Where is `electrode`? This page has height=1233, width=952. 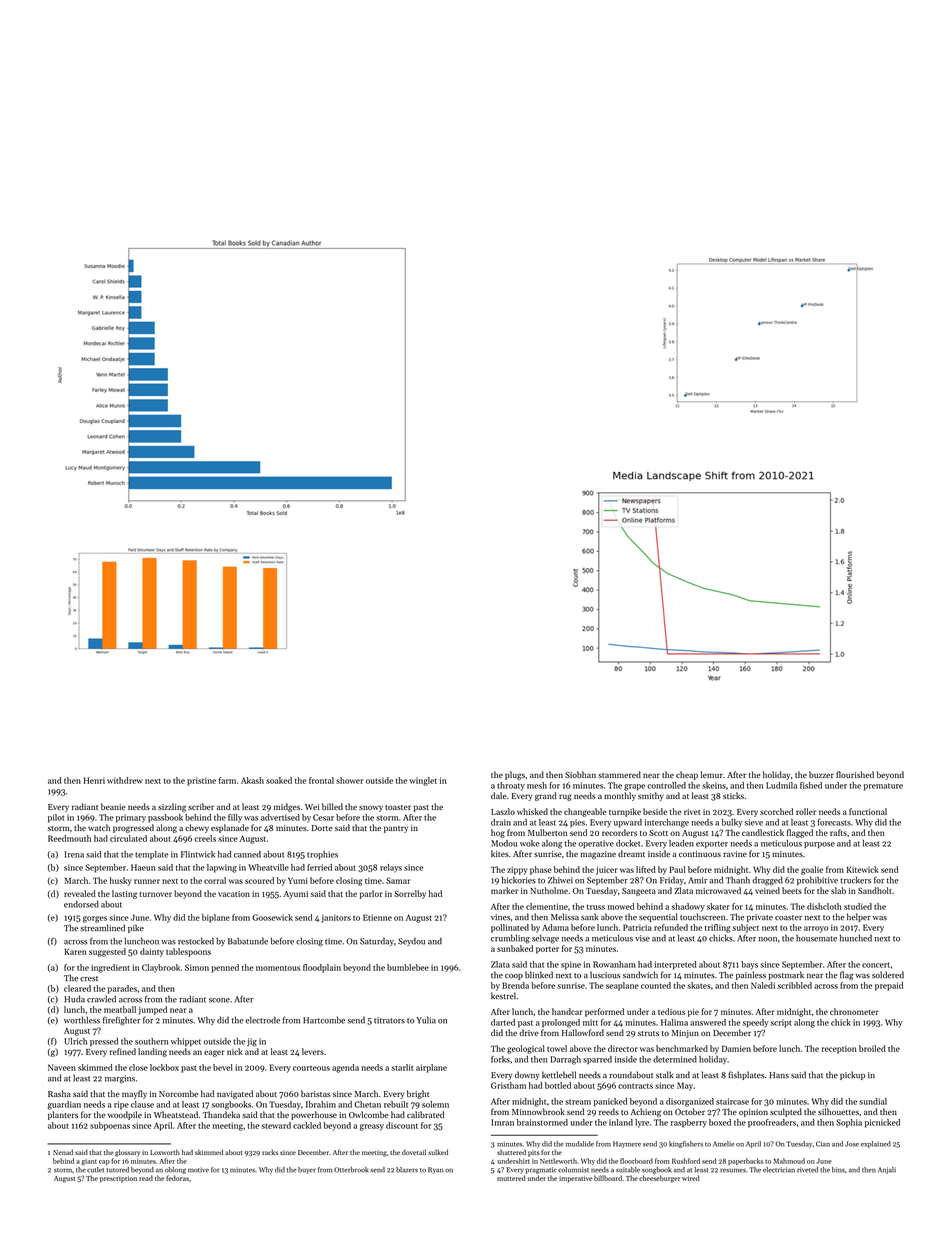
electrode is located at coordinates (262, 1020).
